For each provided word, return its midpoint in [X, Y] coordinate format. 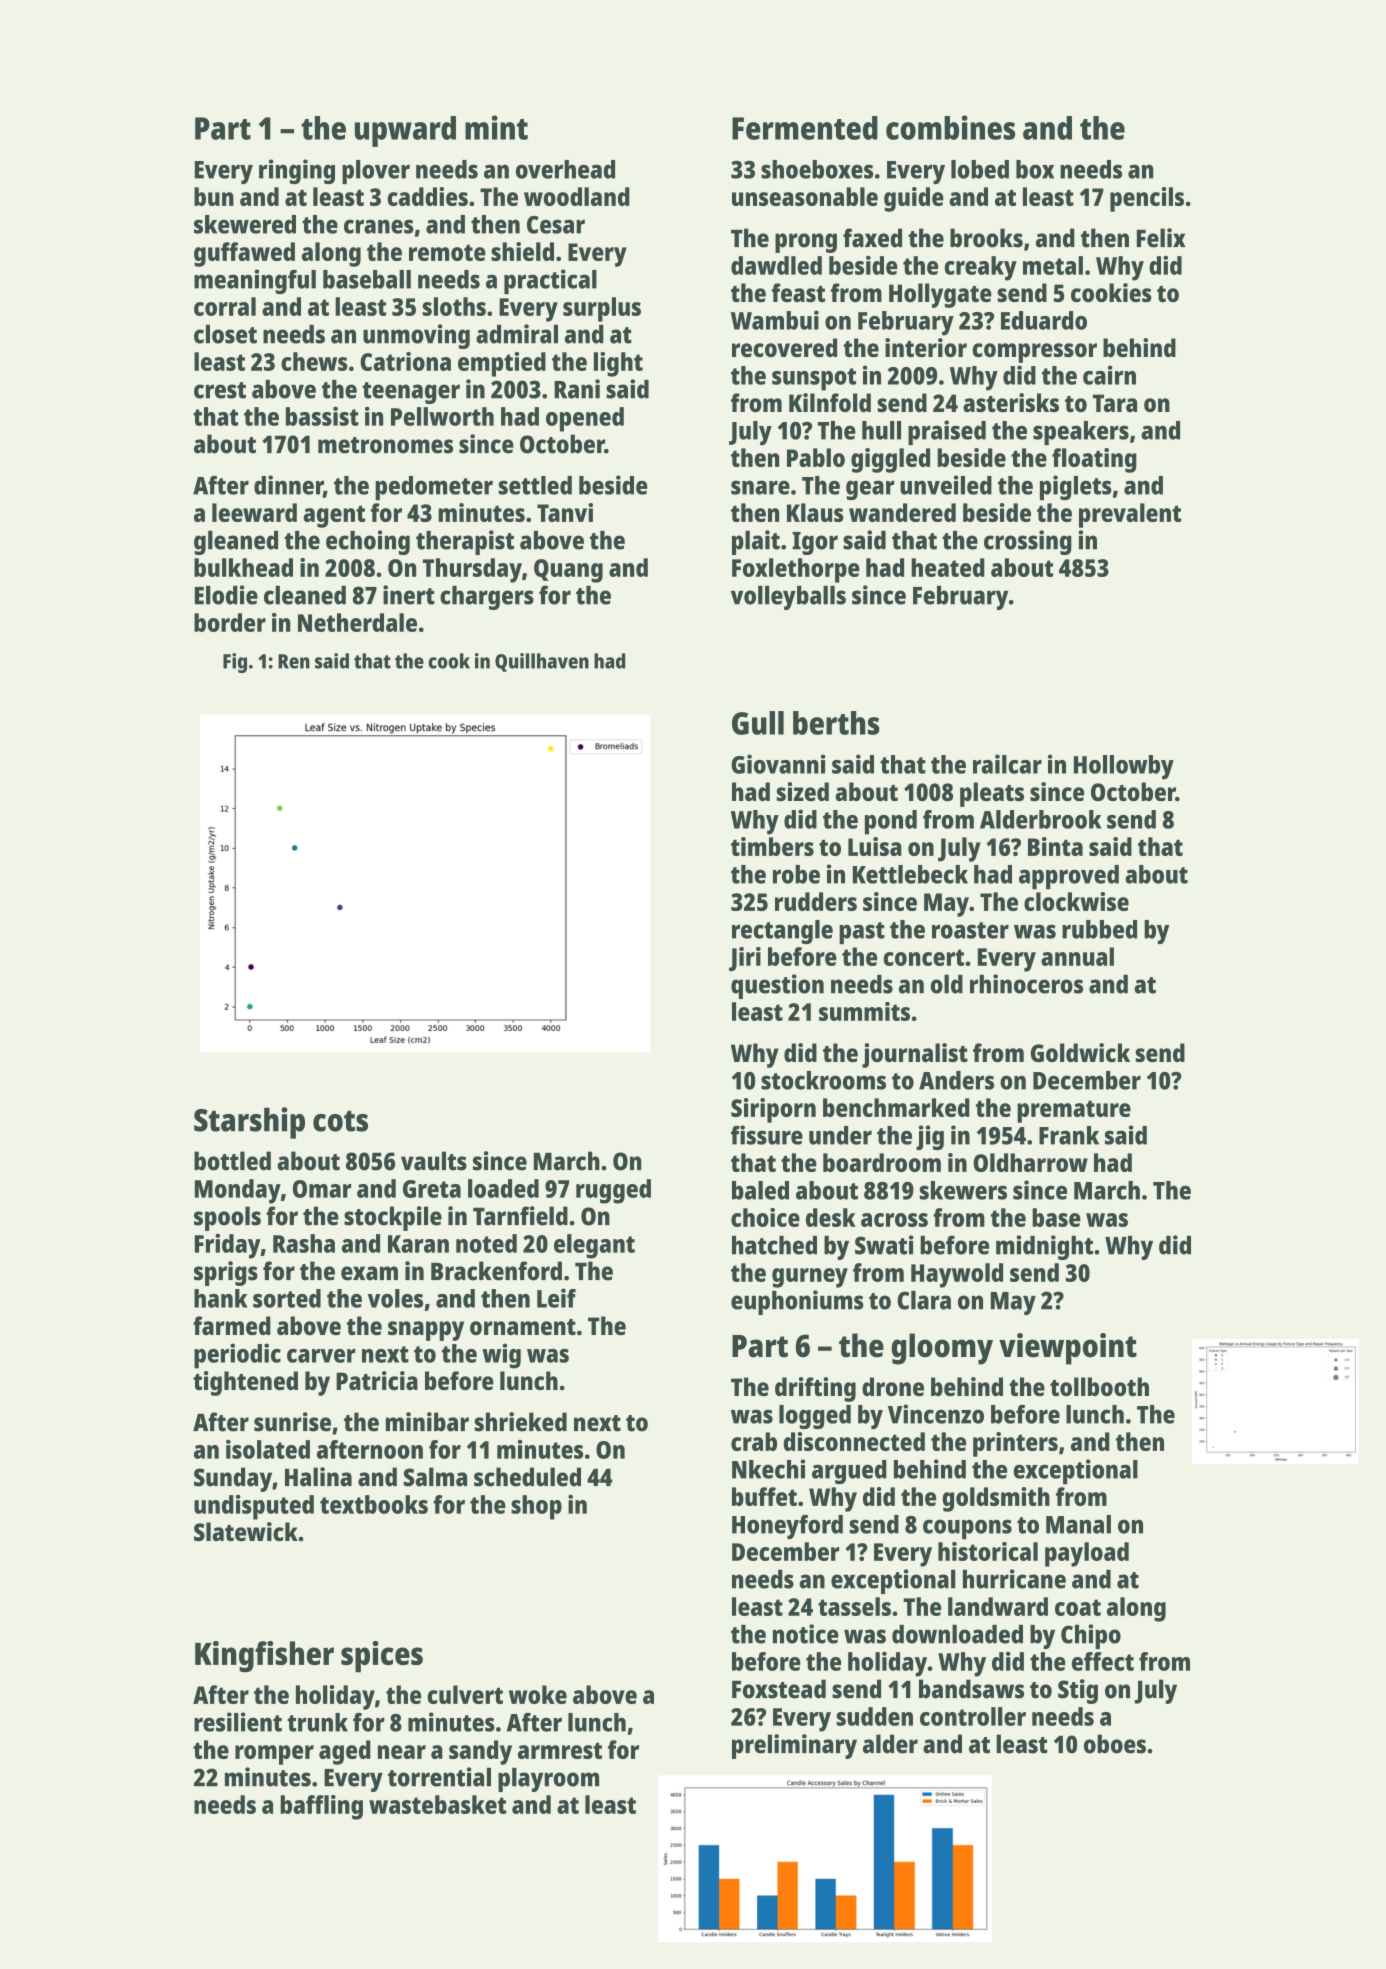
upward [405, 131]
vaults [434, 1161]
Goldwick [1080, 1052]
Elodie [226, 595]
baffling [321, 1807]
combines [950, 127]
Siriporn [773, 1110]
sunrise [292, 1422]
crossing [1028, 542]
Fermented [805, 128]
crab [754, 1441]
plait [756, 542]
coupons [967, 1529]
